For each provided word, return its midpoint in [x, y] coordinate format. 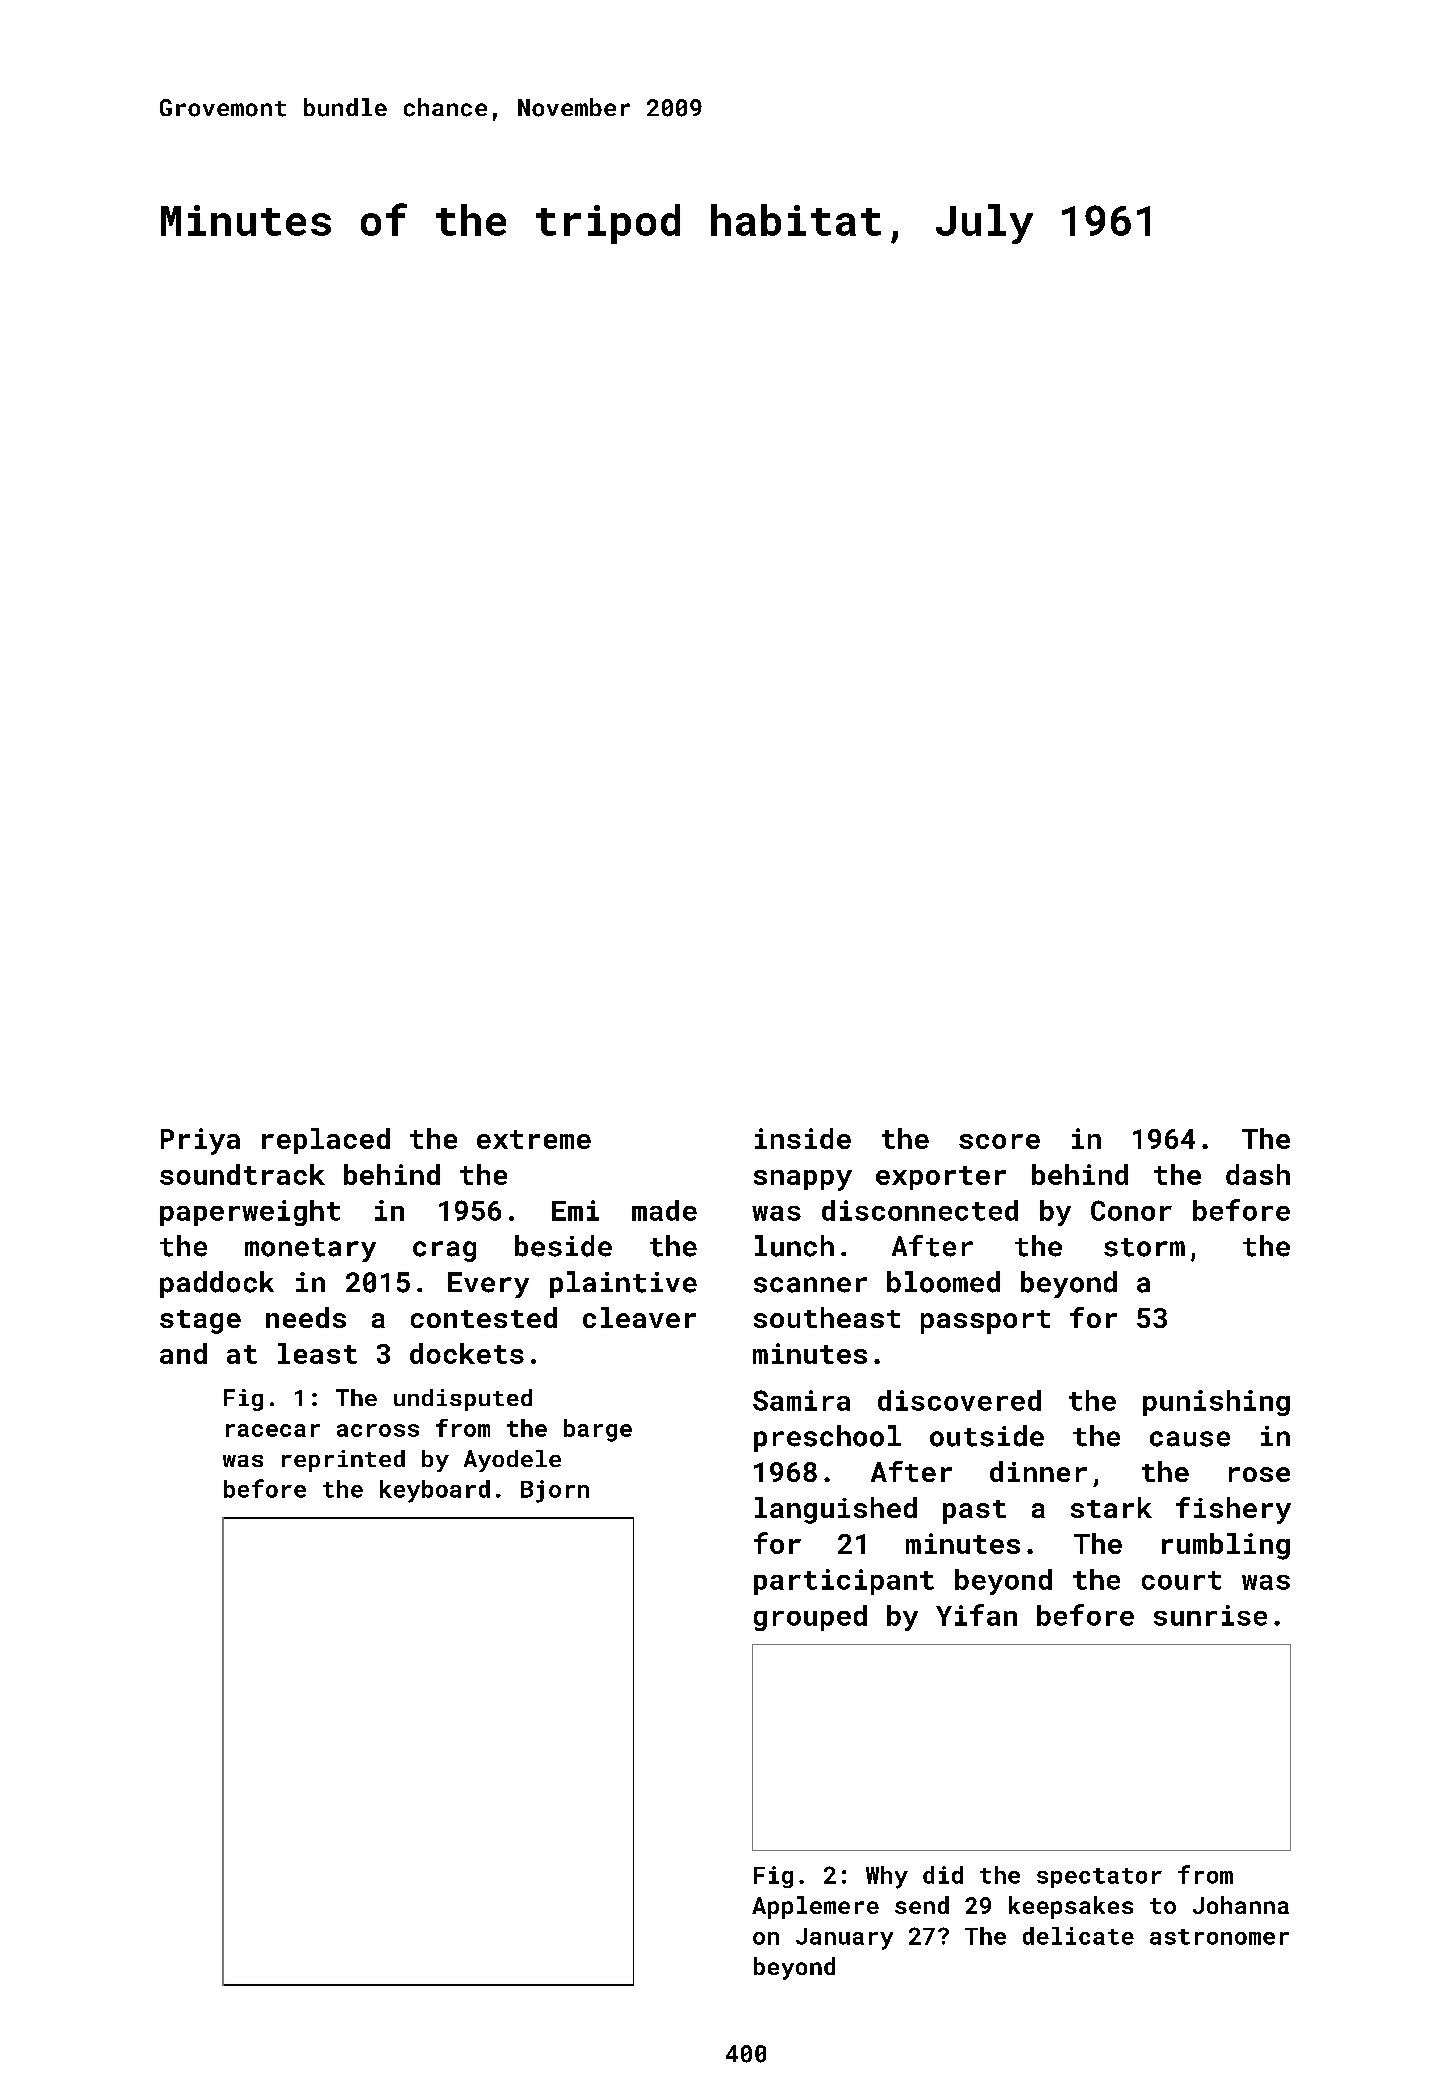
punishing [1216, 1403]
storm [1144, 1247]
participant [844, 1582]
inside [803, 1138]
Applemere [815, 1907]
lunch [794, 1246]
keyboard [435, 1491]
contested [484, 1317]
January [844, 1939]
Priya [200, 1141]
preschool [827, 1438]
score [999, 1141]
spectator [1099, 1878]
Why [887, 1877]
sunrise [1210, 1615]
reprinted [343, 1461]
